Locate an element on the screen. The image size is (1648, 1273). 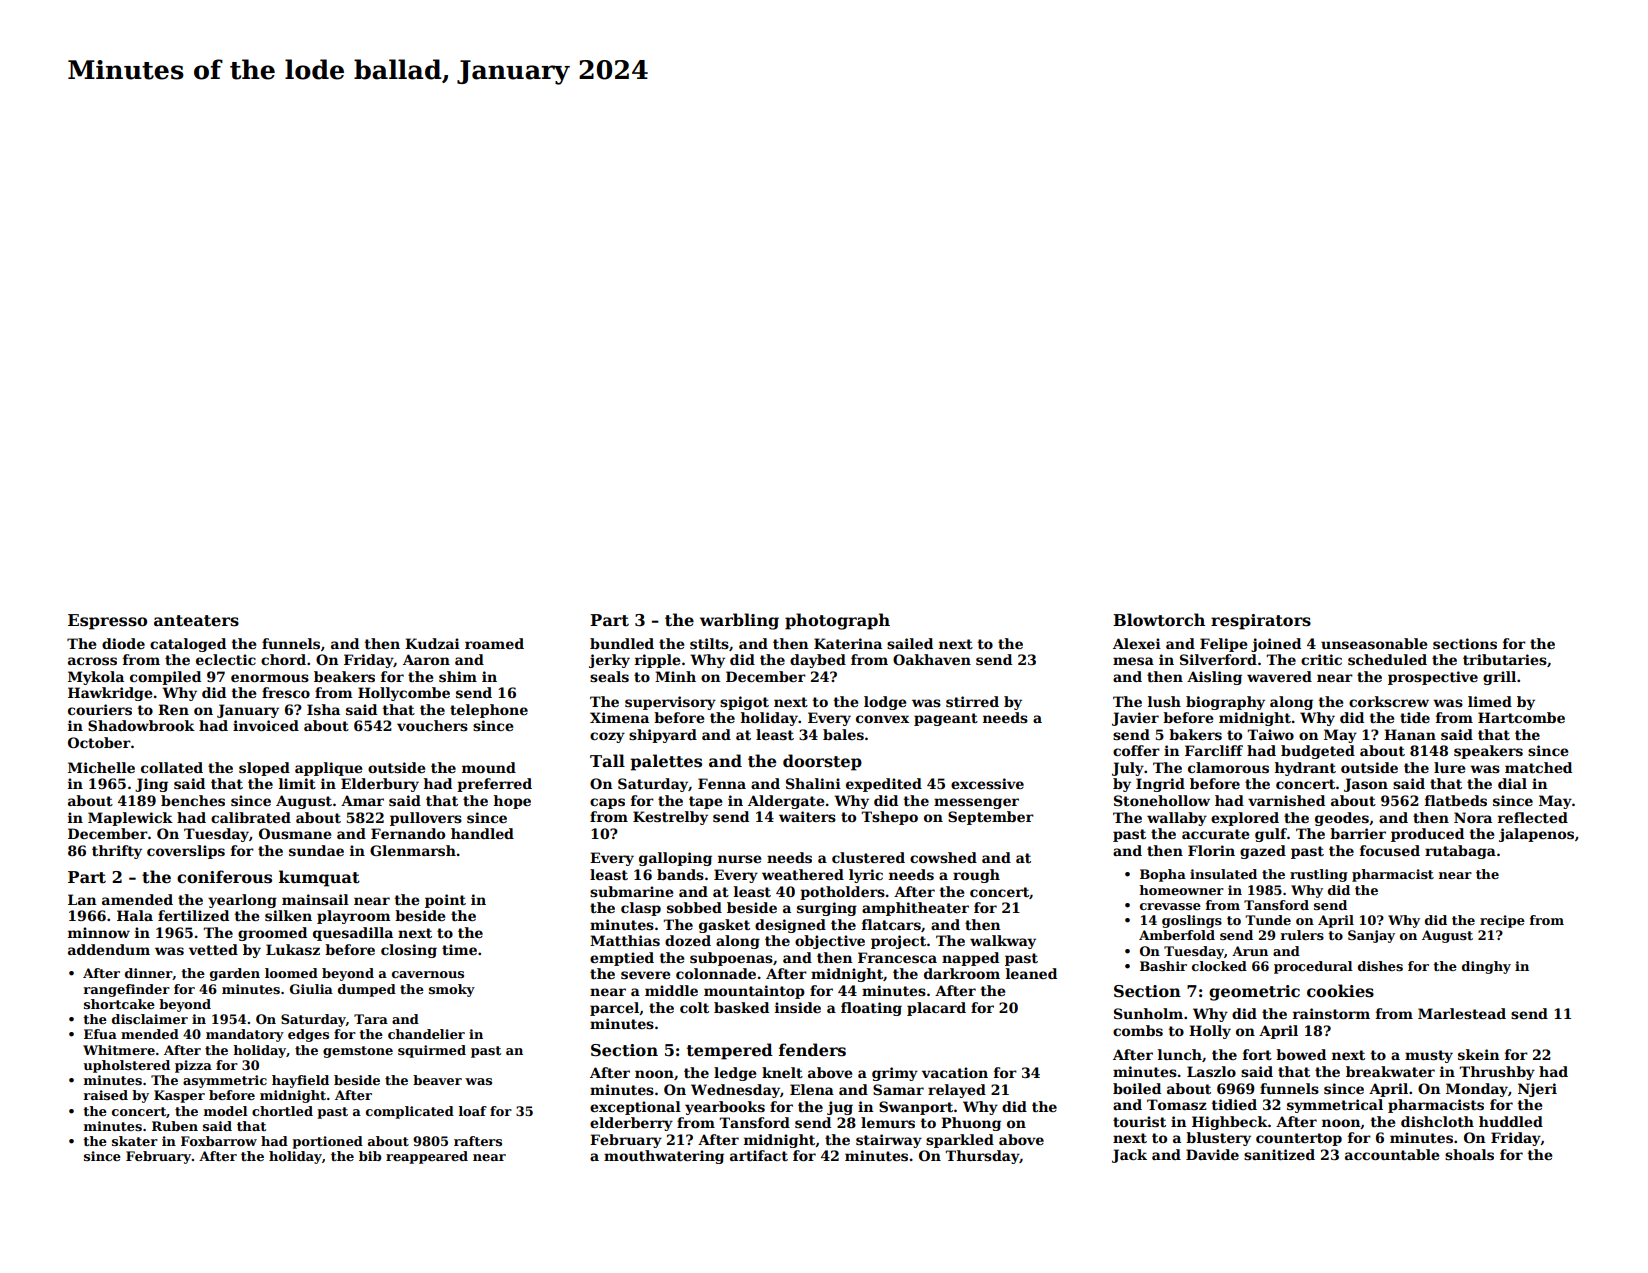
rough is located at coordinates (976, 876).
